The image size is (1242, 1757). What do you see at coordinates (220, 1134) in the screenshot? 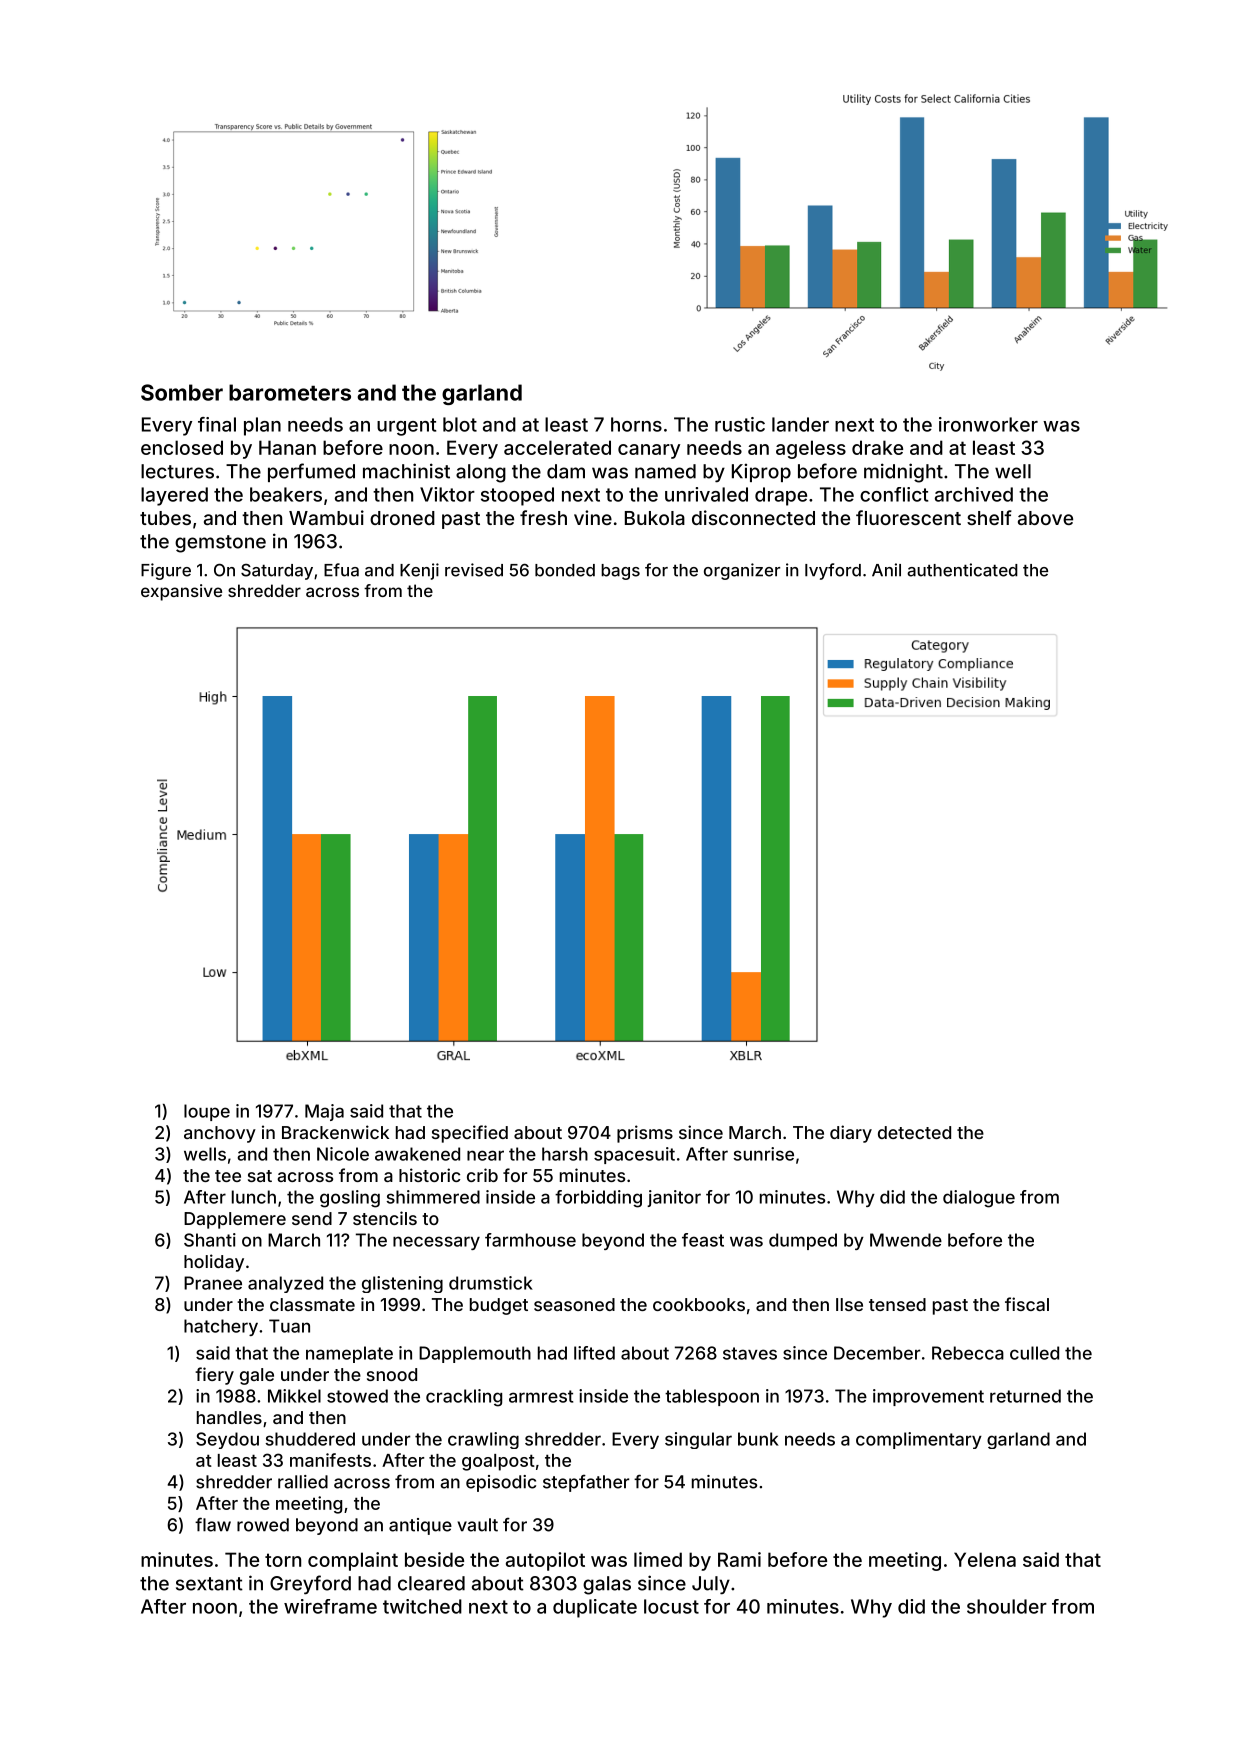
I see `anchovy` at bounding box center [220, 1134].
